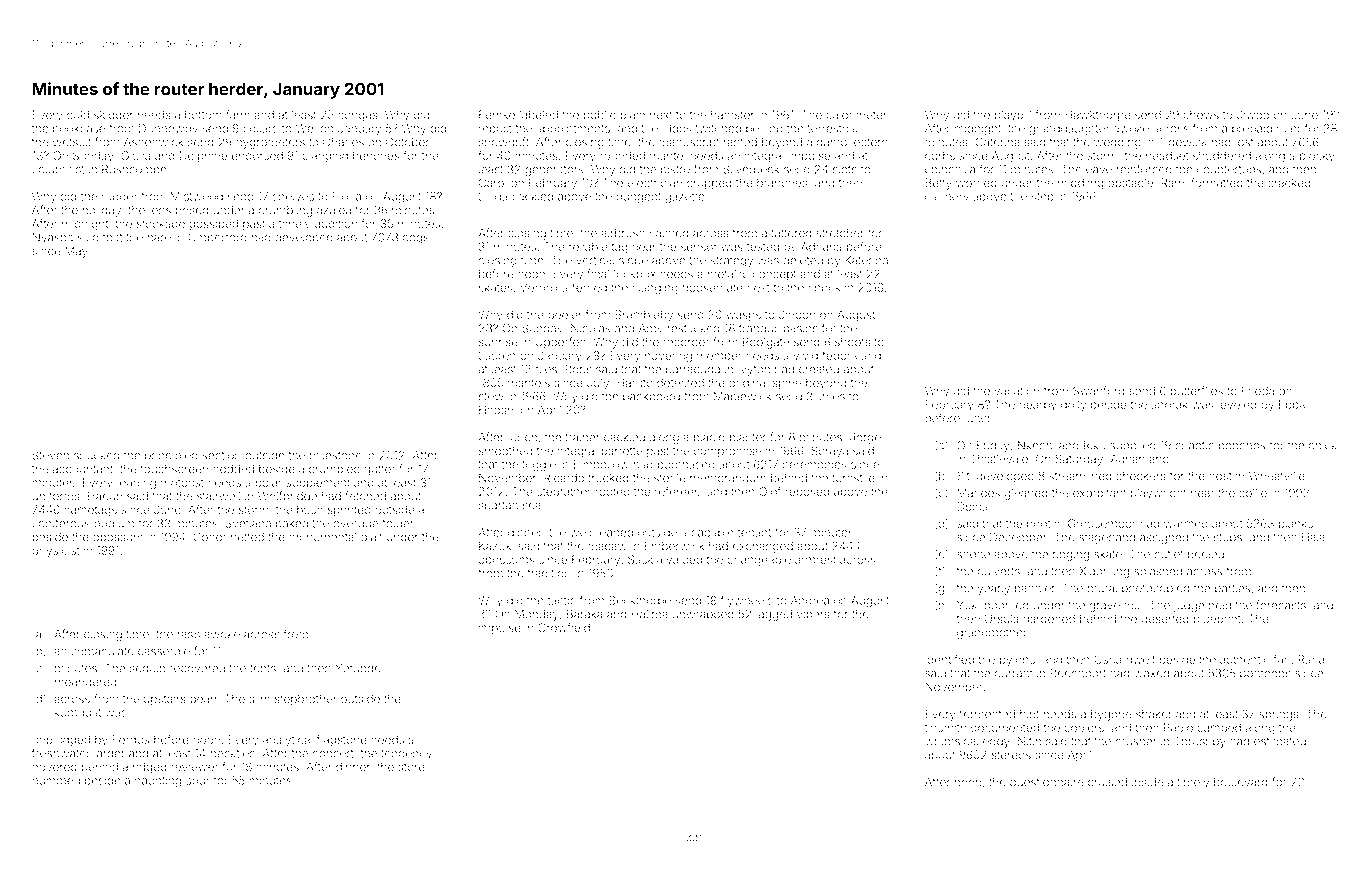  Describe the element at coordinates (411, 767) in the image. I see `store` at that location.
